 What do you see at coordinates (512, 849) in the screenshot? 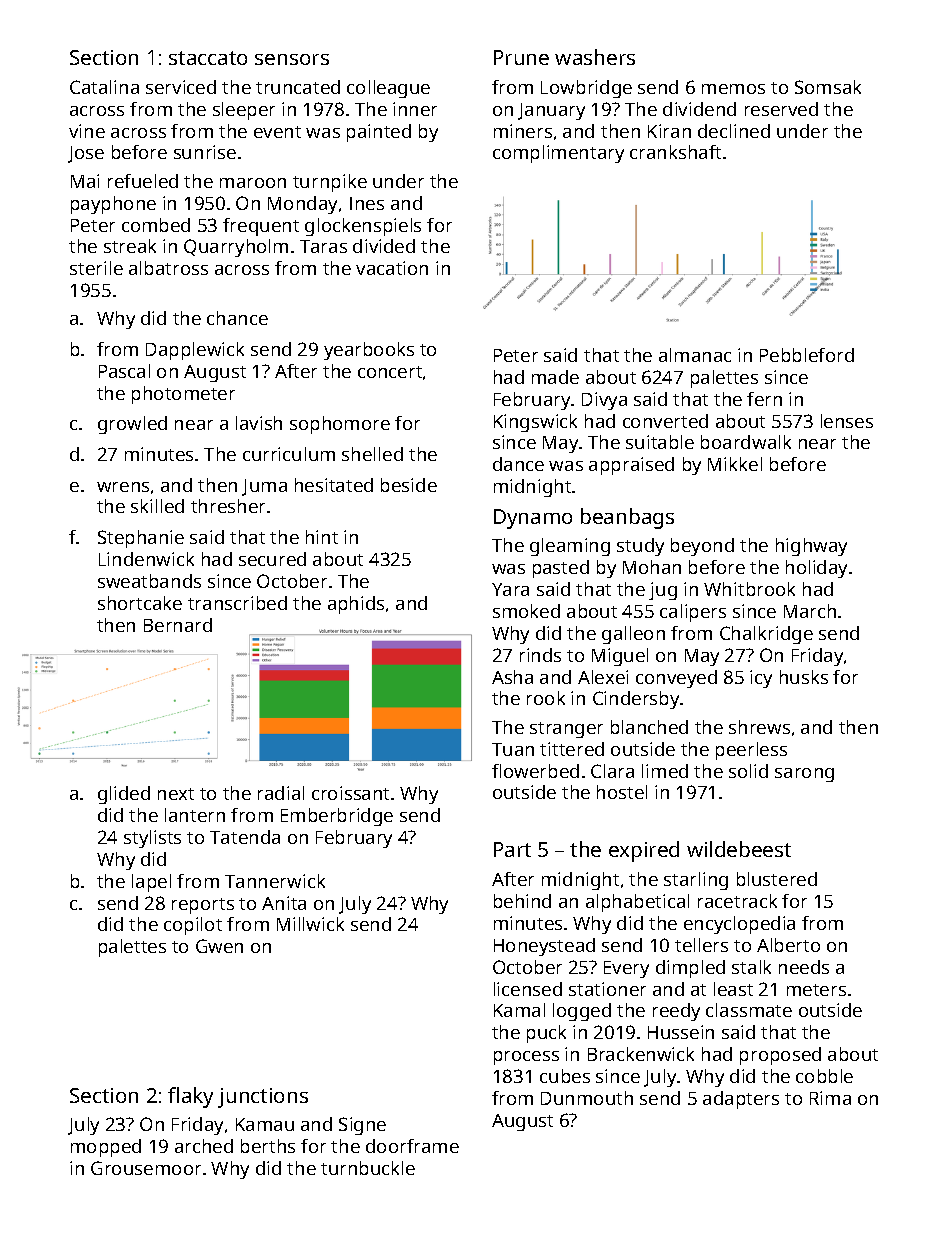
I see `Part` at bounding box center [512, 849].
